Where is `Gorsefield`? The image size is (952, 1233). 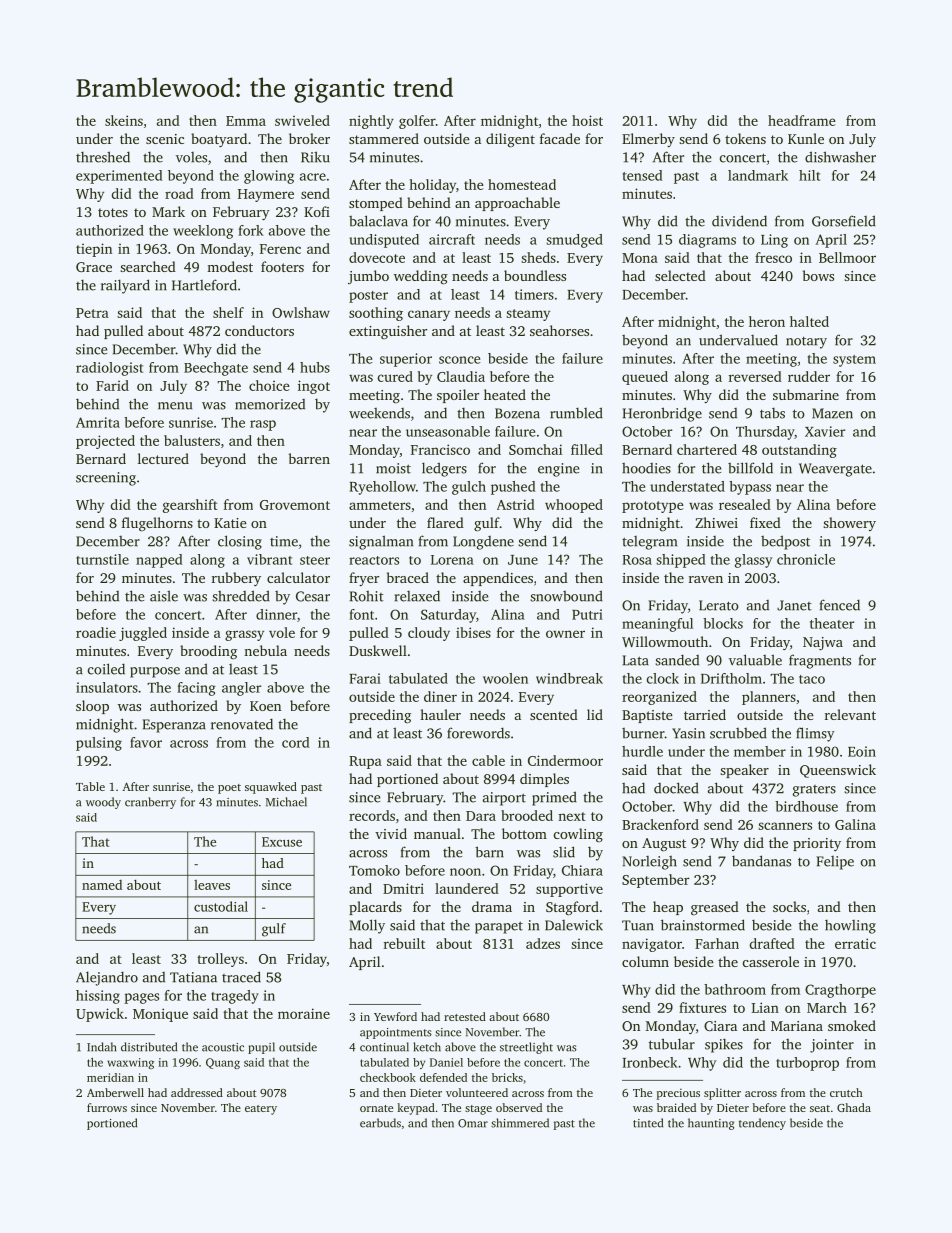
Gorsefield is located at coordinates (844, 221).
